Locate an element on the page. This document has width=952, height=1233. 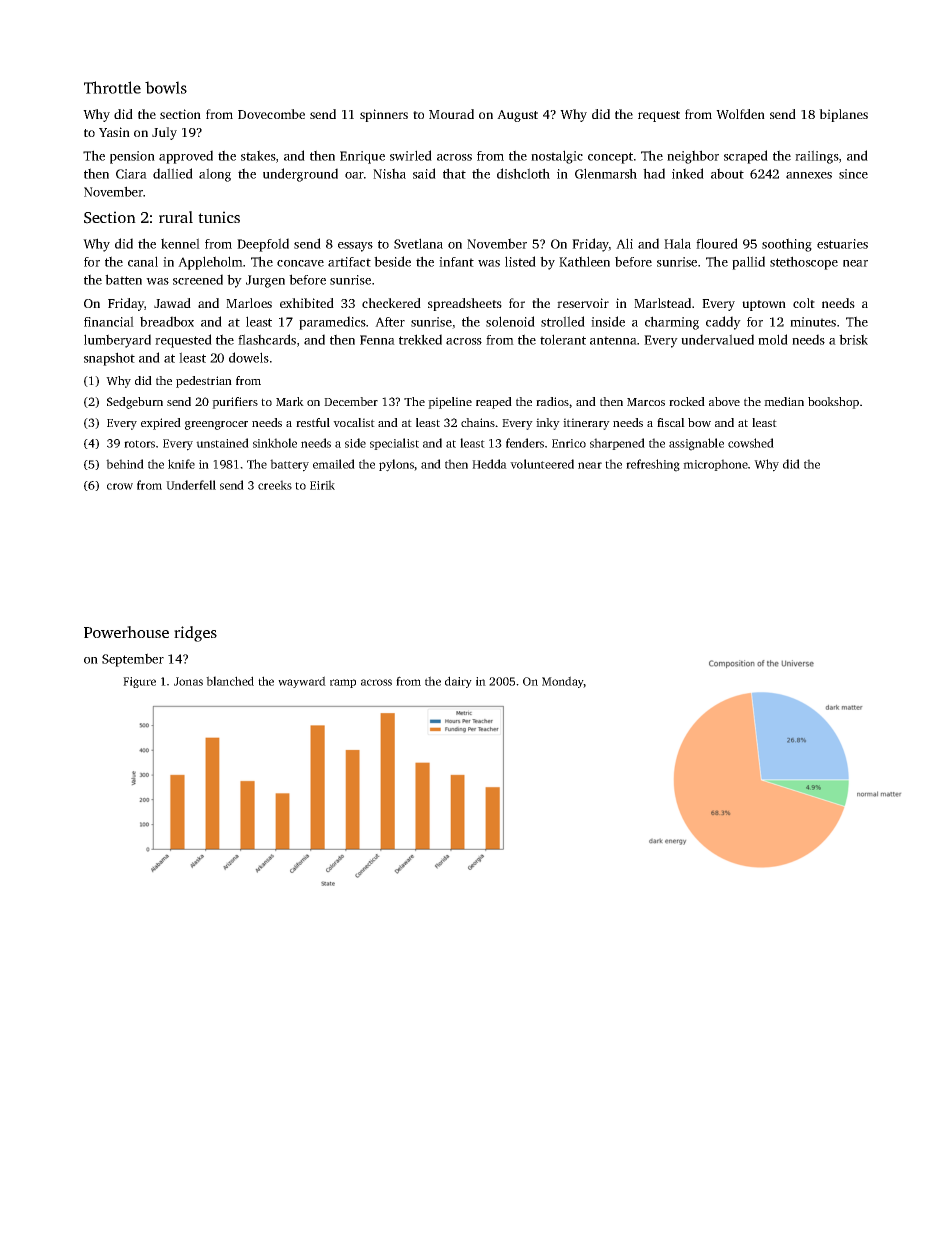
dairy is located at coordinates (458, 682).
